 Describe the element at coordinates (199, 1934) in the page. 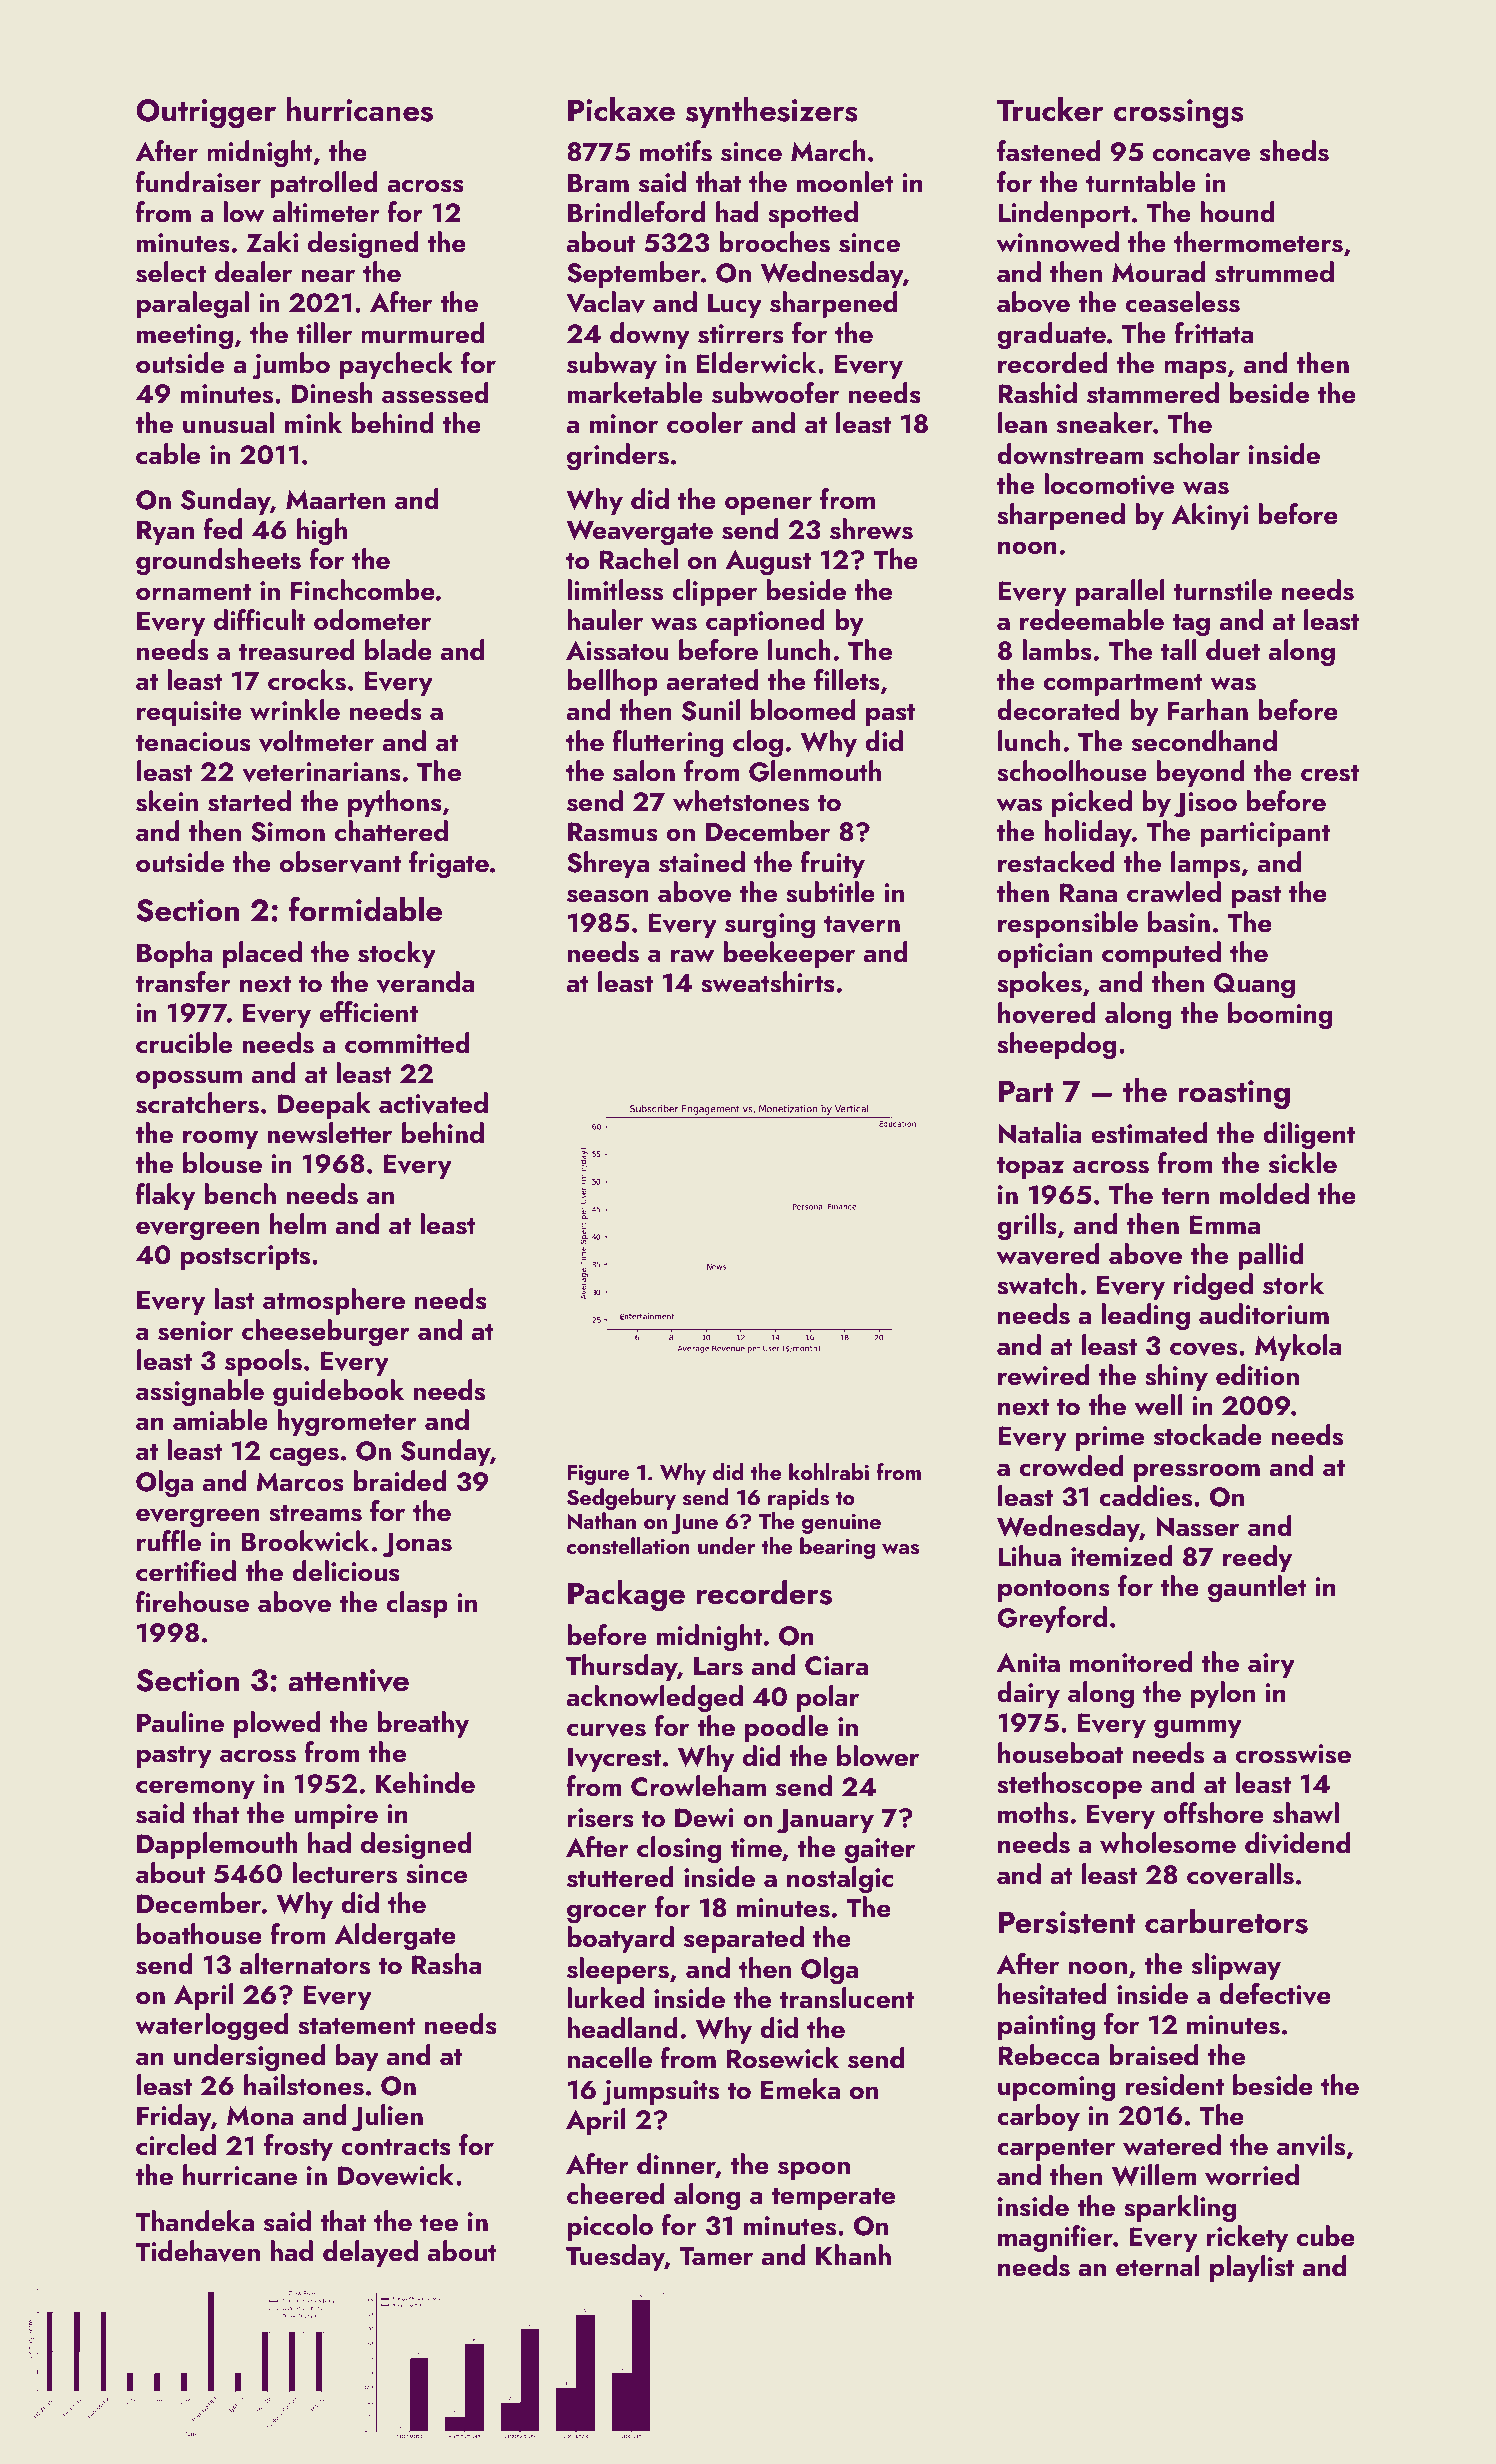

I see `boathouse` at that location.
